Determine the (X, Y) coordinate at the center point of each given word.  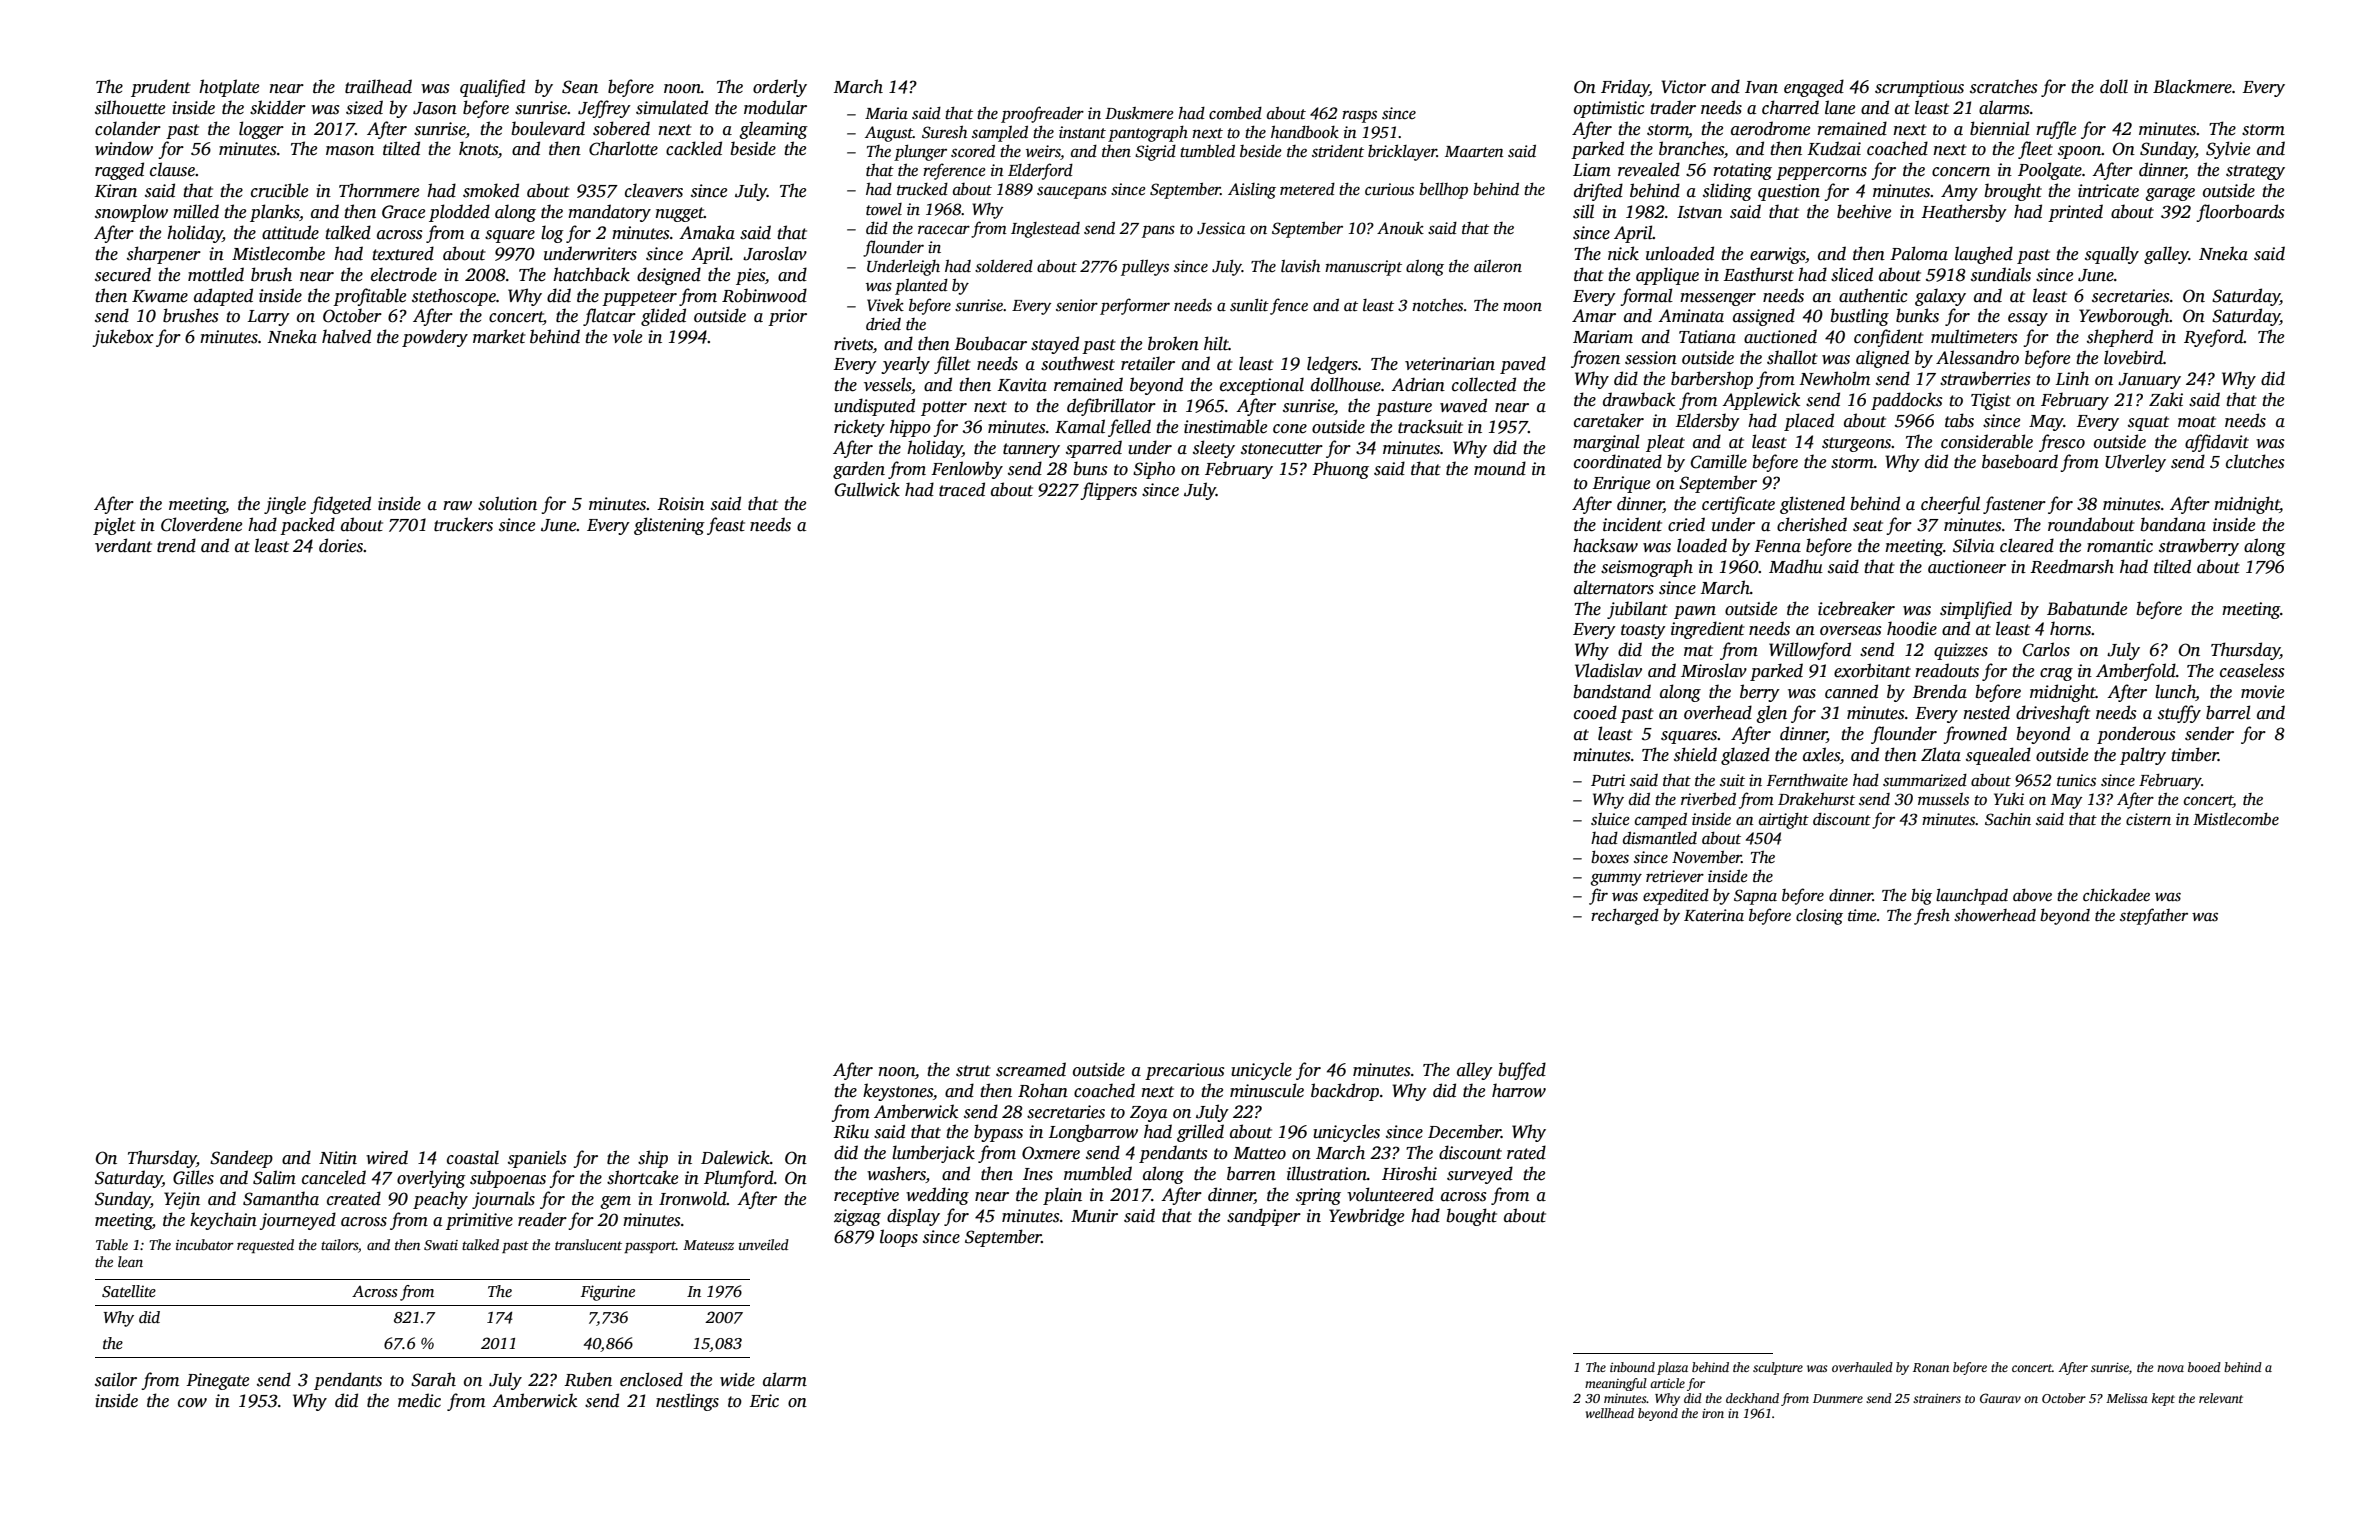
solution (507, 503)
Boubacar (990, 343)
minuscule (1267, 1090)
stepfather (2154, 916)
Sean (580, 87)
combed (1235, 113)
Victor (1683, 87)
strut (973, 1071)
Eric (764, 1400)
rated (1526, 1152)
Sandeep (241, 1159)
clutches (2255, 461)
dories (341, 545)
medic (419, 1400)
